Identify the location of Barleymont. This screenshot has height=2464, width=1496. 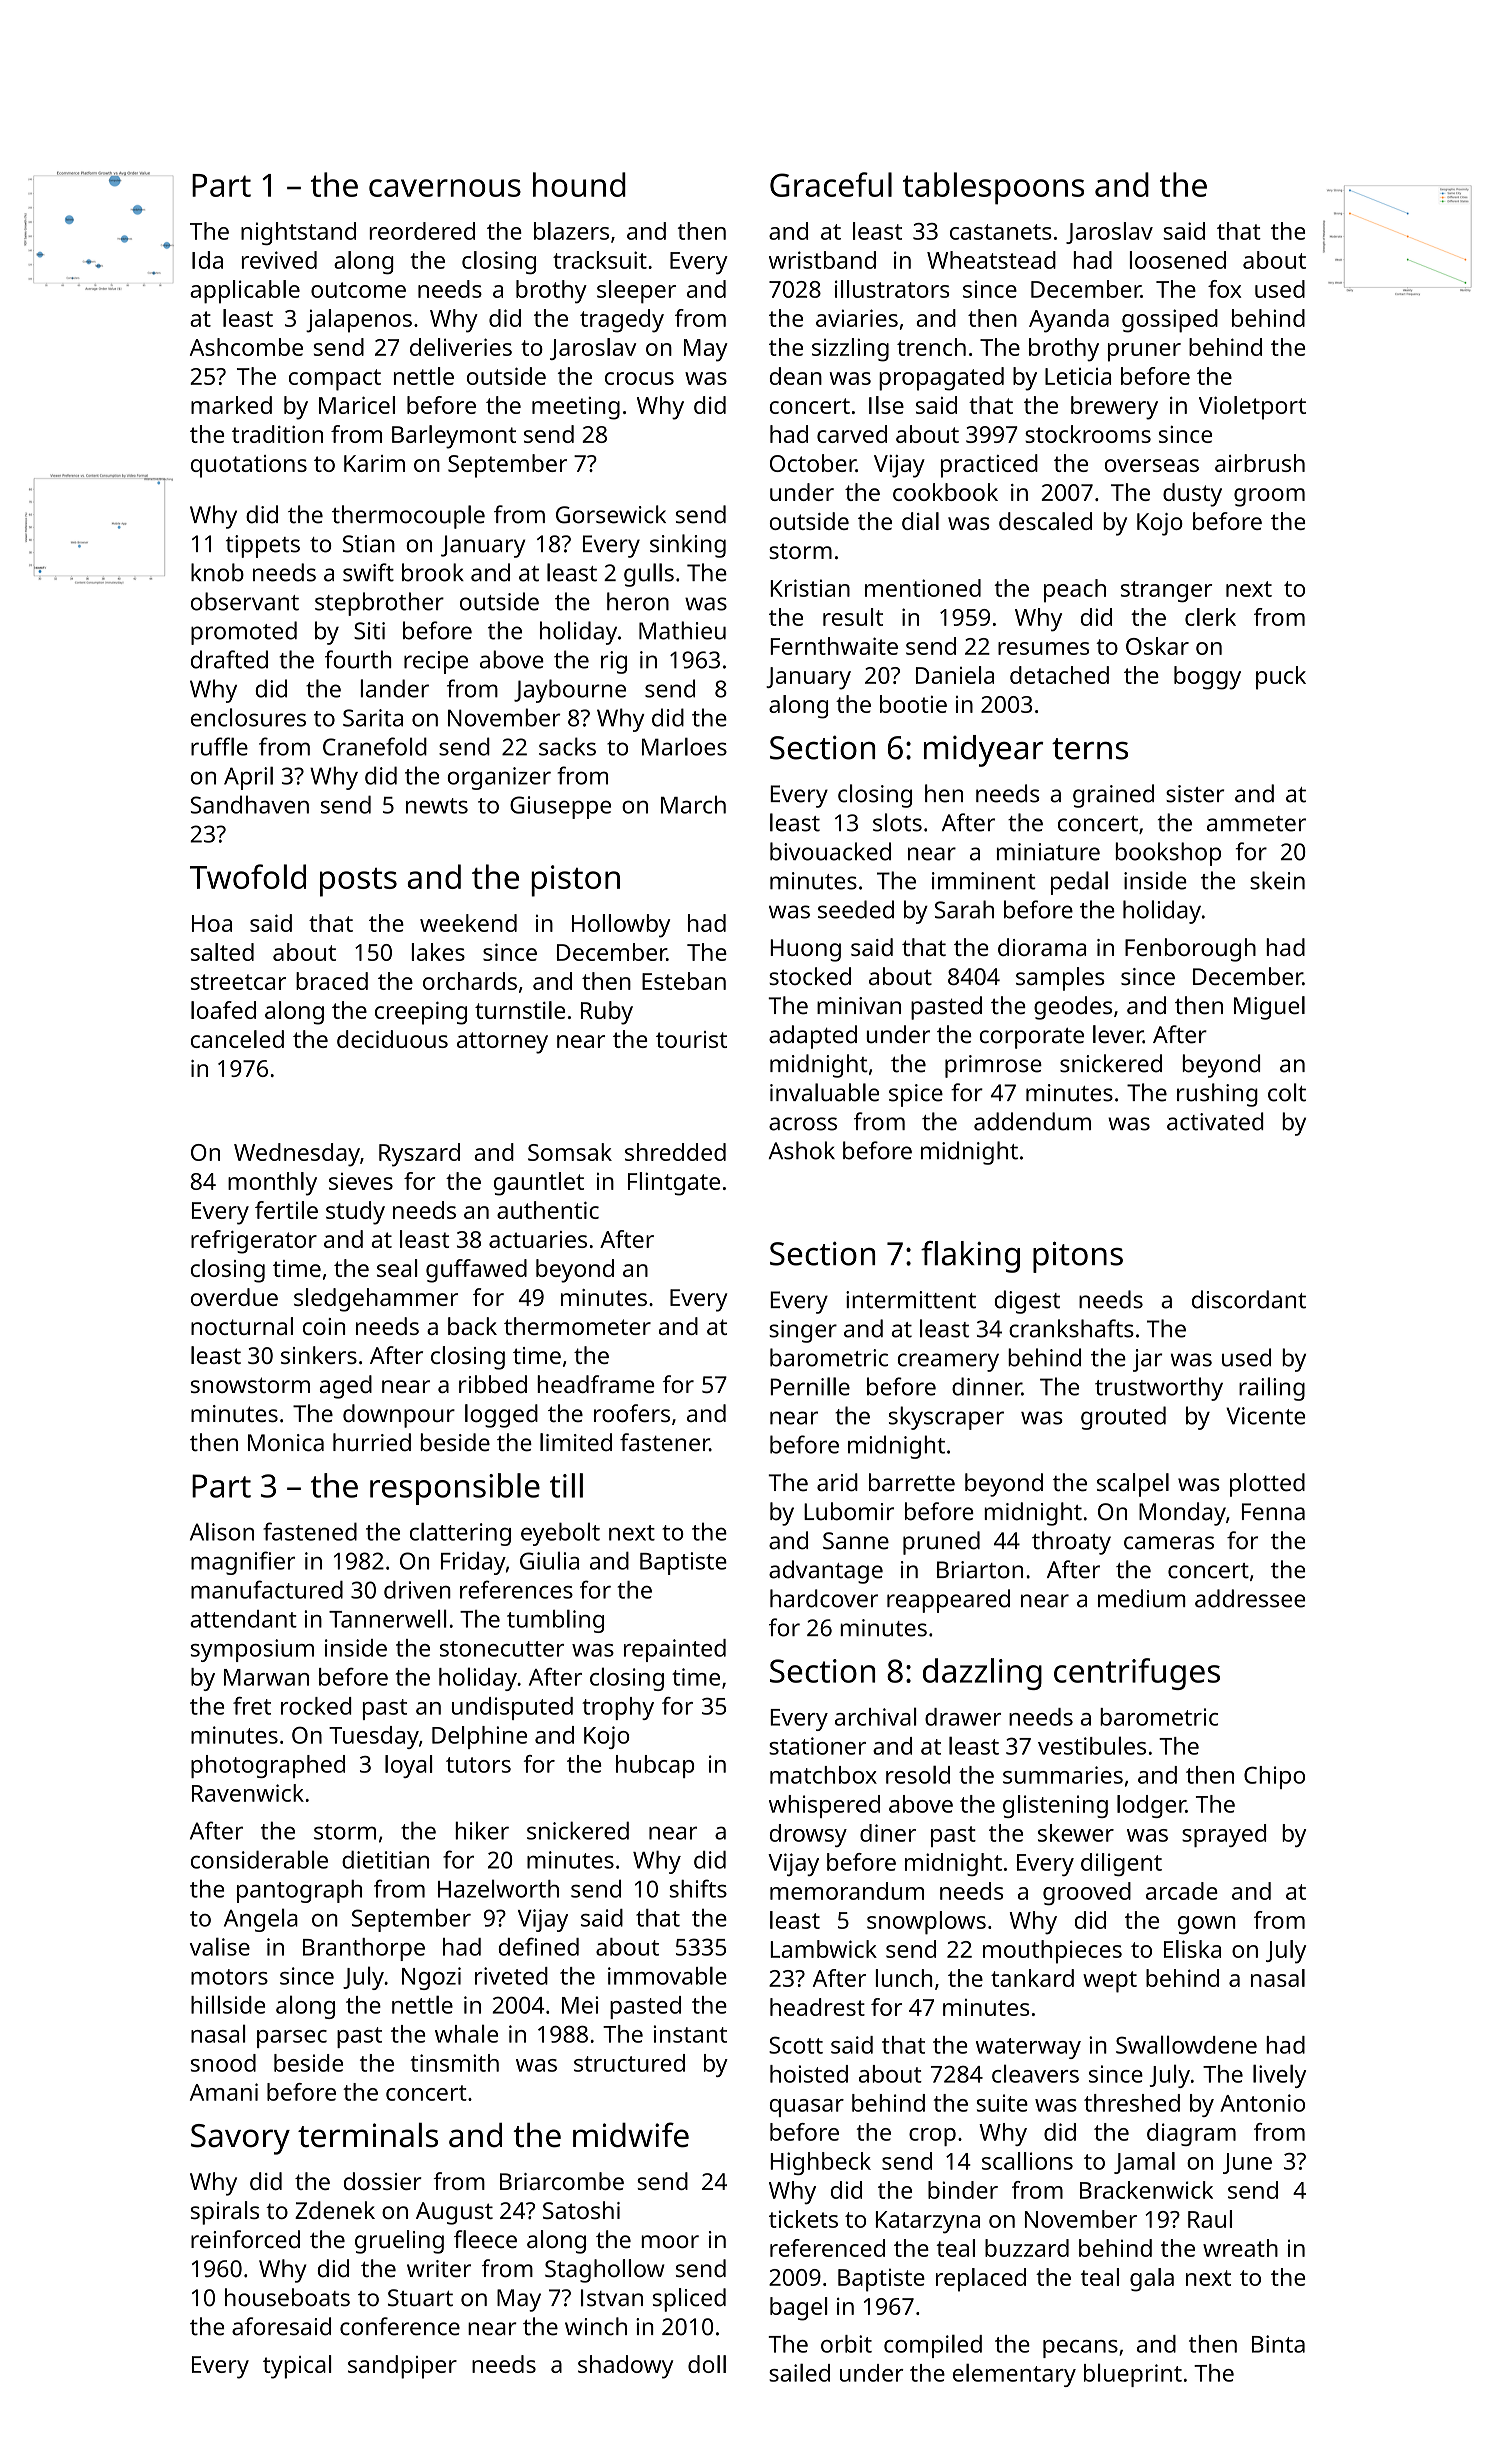
(454, 437).
